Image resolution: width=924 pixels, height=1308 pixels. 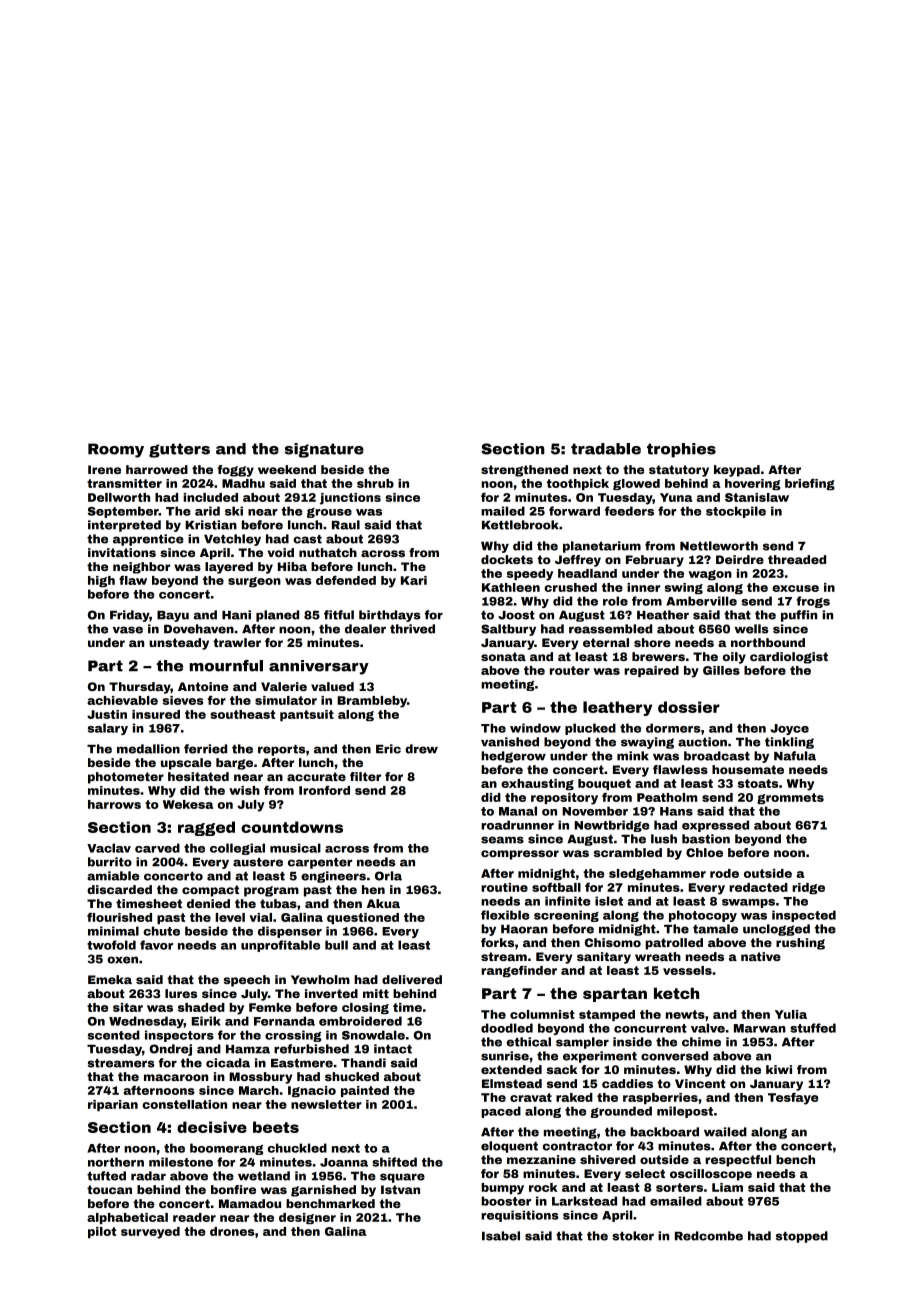 What do you see at coordinates (210, 497) in the screenshot?
I see `included` at bounding box center [210, 497].
